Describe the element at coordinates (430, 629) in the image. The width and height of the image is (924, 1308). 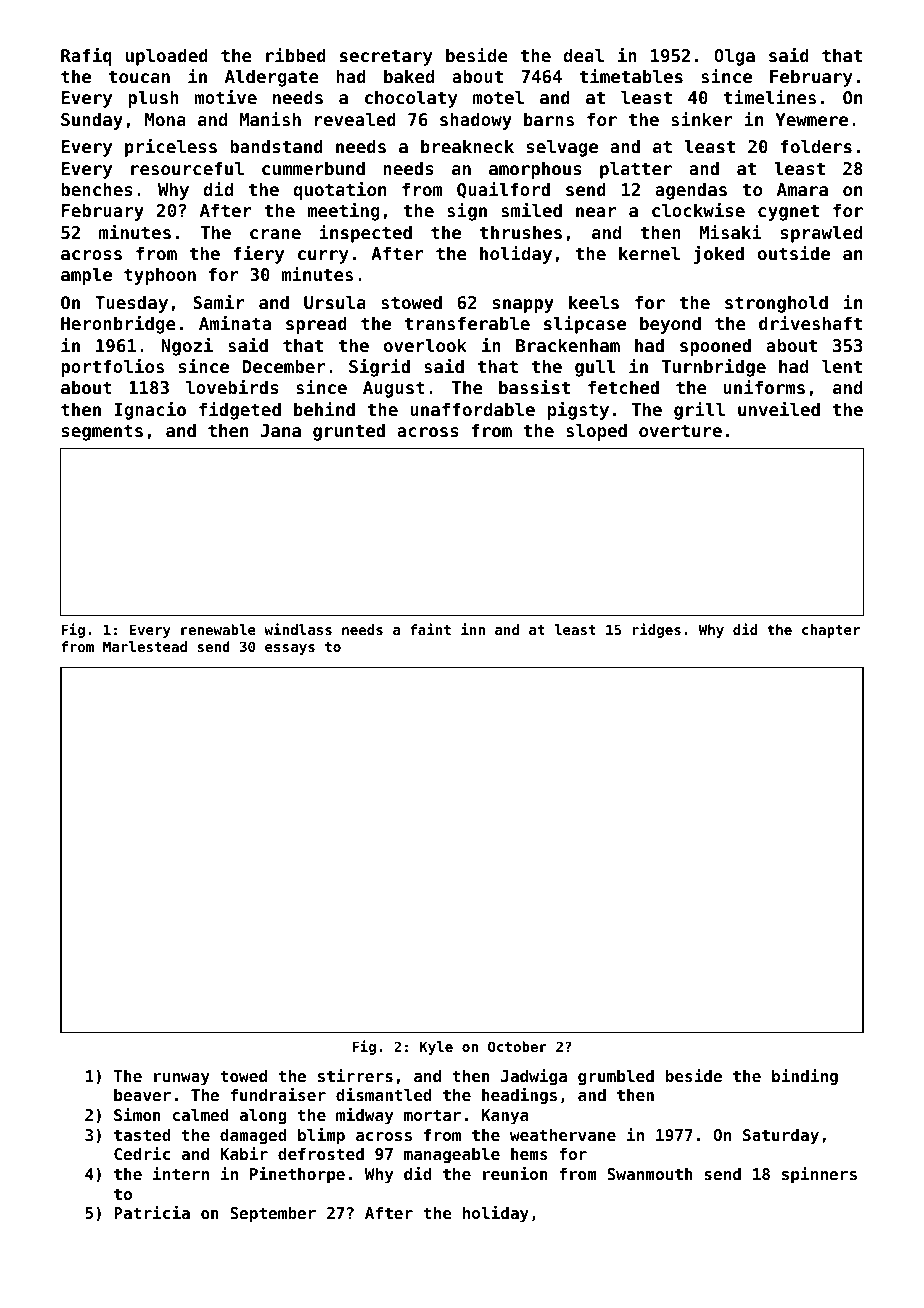
I see `faint` at that location.
